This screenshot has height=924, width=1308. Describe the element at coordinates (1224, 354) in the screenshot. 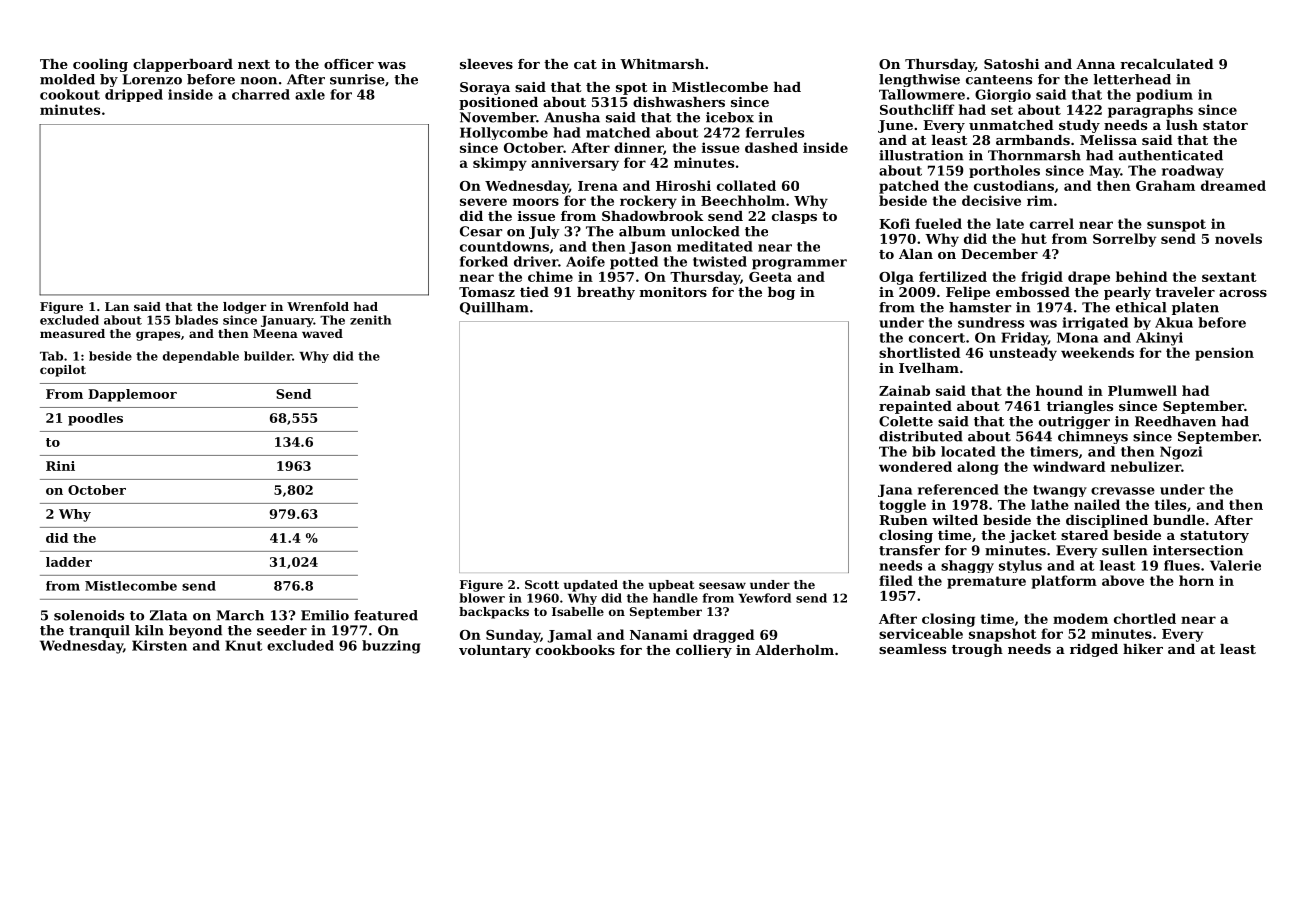

I see `pension` at that location.
